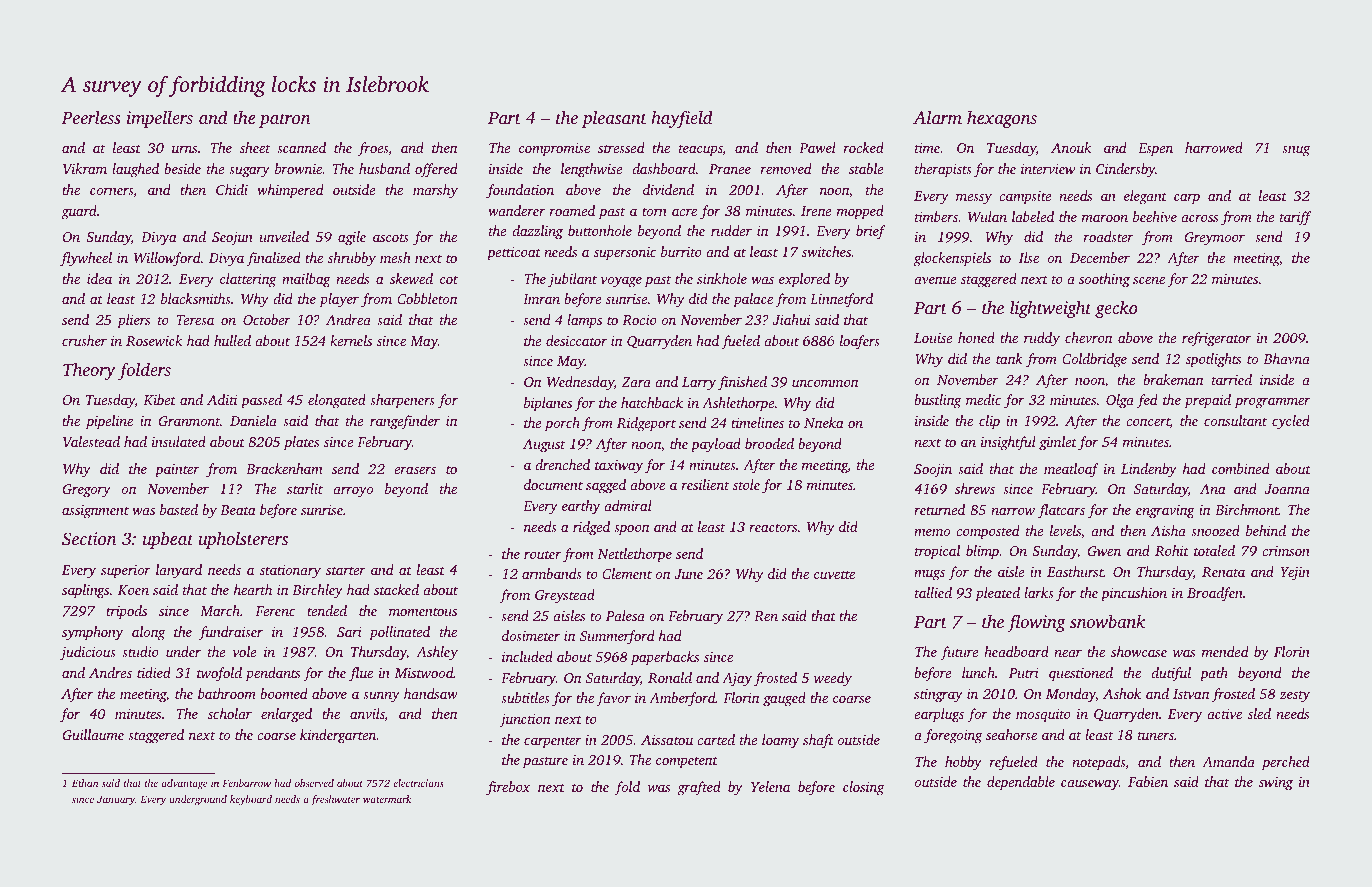  Describe the element at coordinates (272, 674) in the screenshot. I see `pendants` at that location.
